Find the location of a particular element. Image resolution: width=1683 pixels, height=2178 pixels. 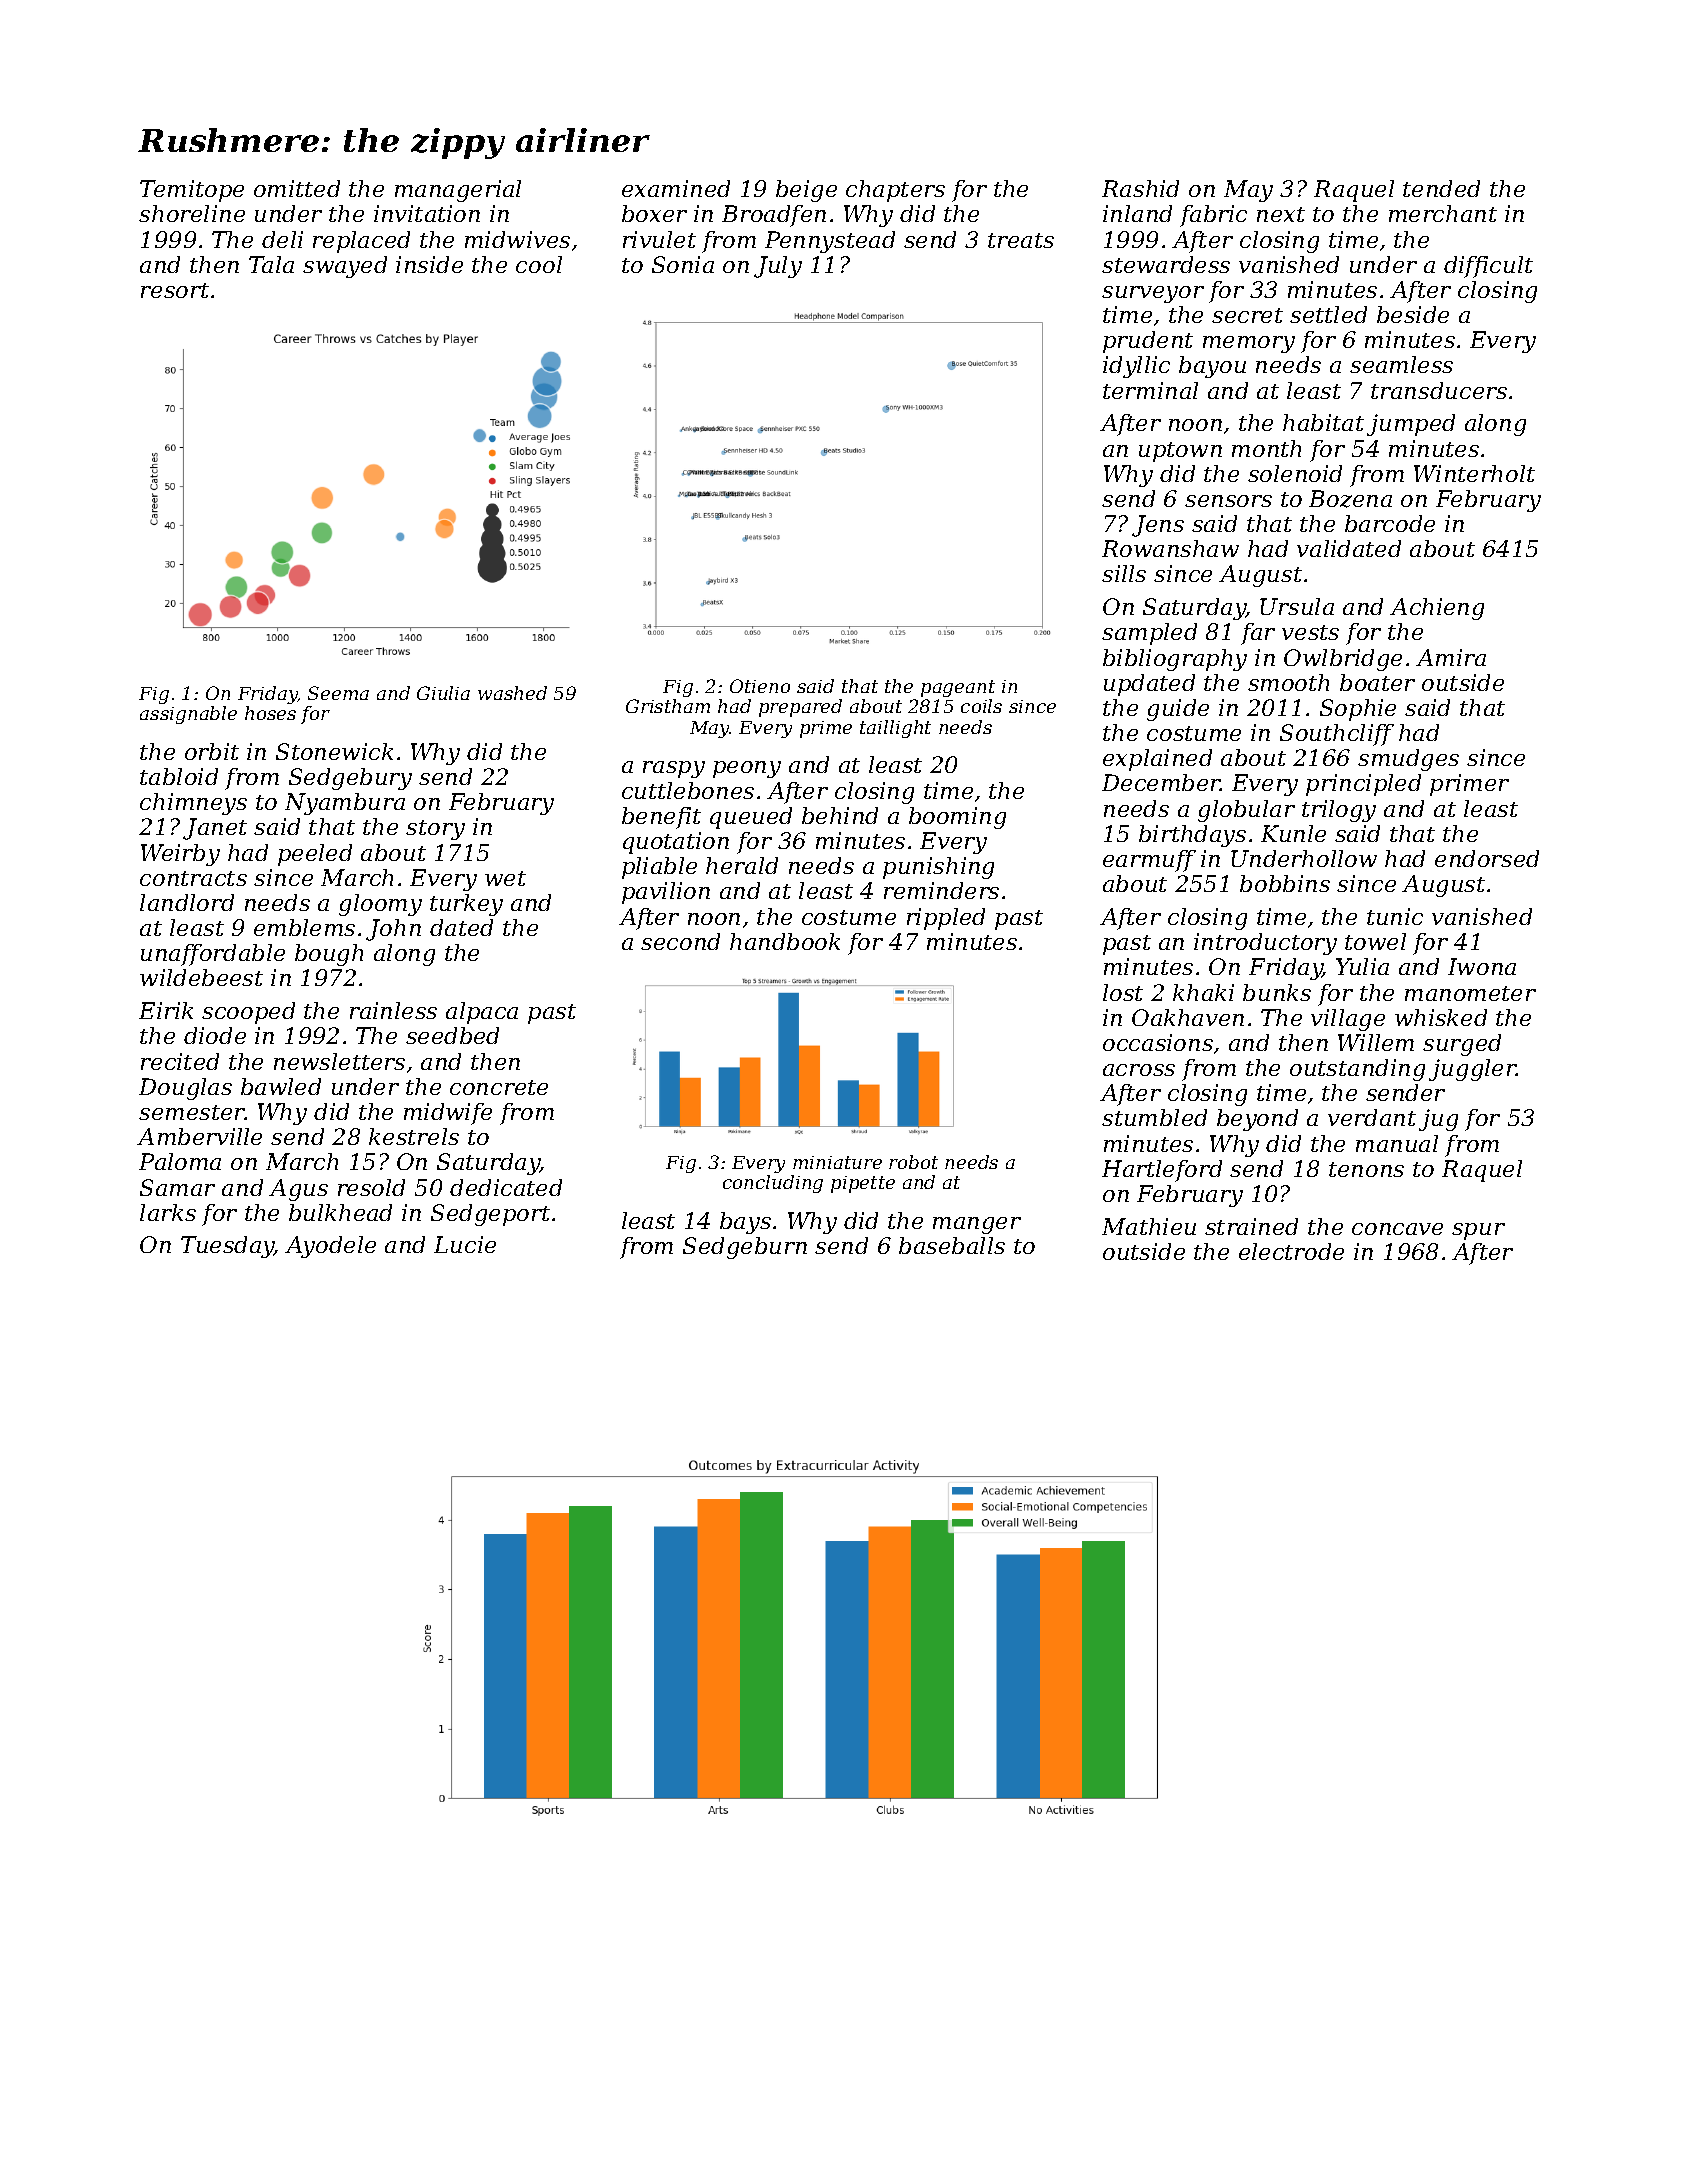

chapters is located at coordinates (895, 191).
